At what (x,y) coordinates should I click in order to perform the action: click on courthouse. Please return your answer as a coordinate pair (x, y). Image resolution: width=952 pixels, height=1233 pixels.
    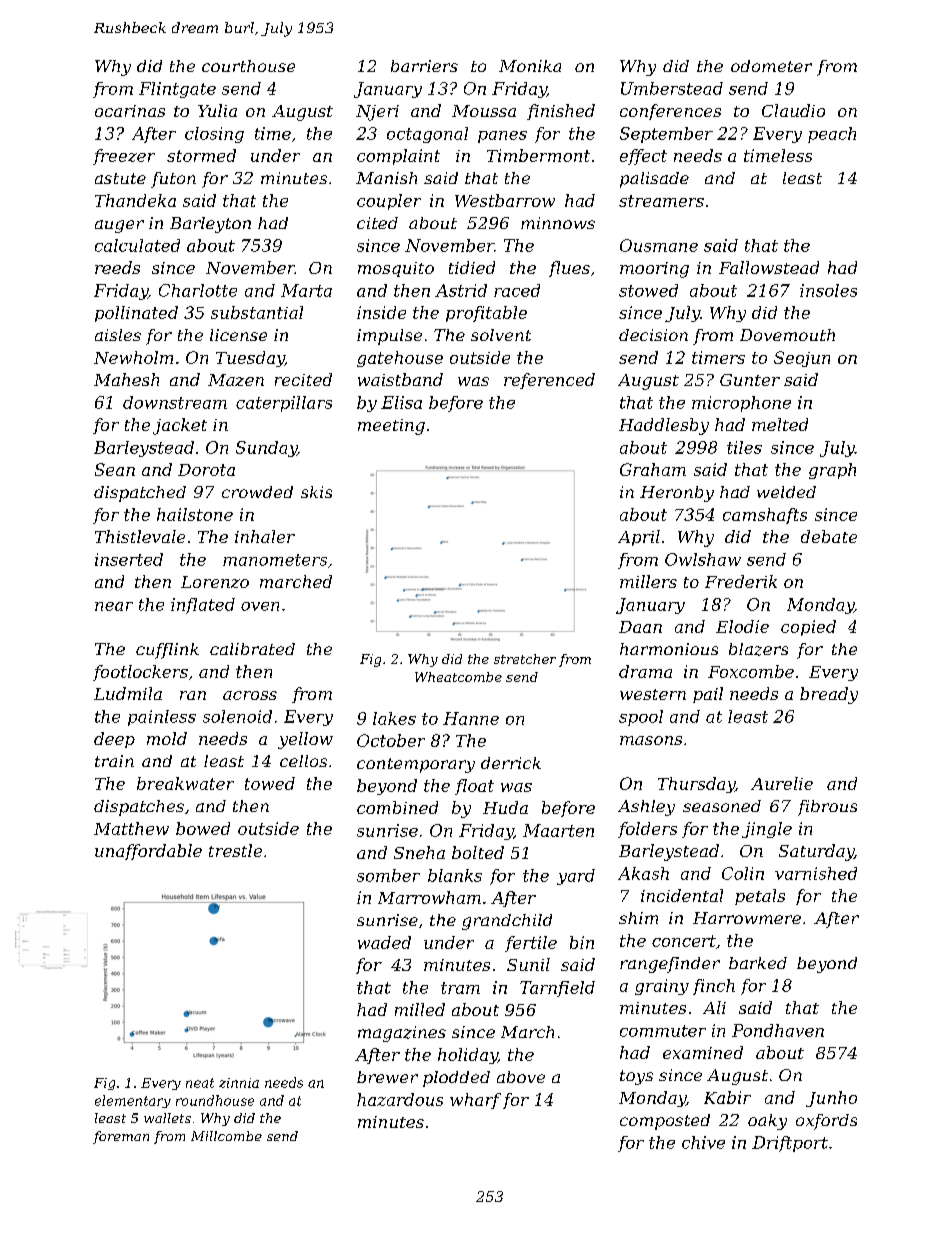
    Looking at the image, I should click on (248, 66).
